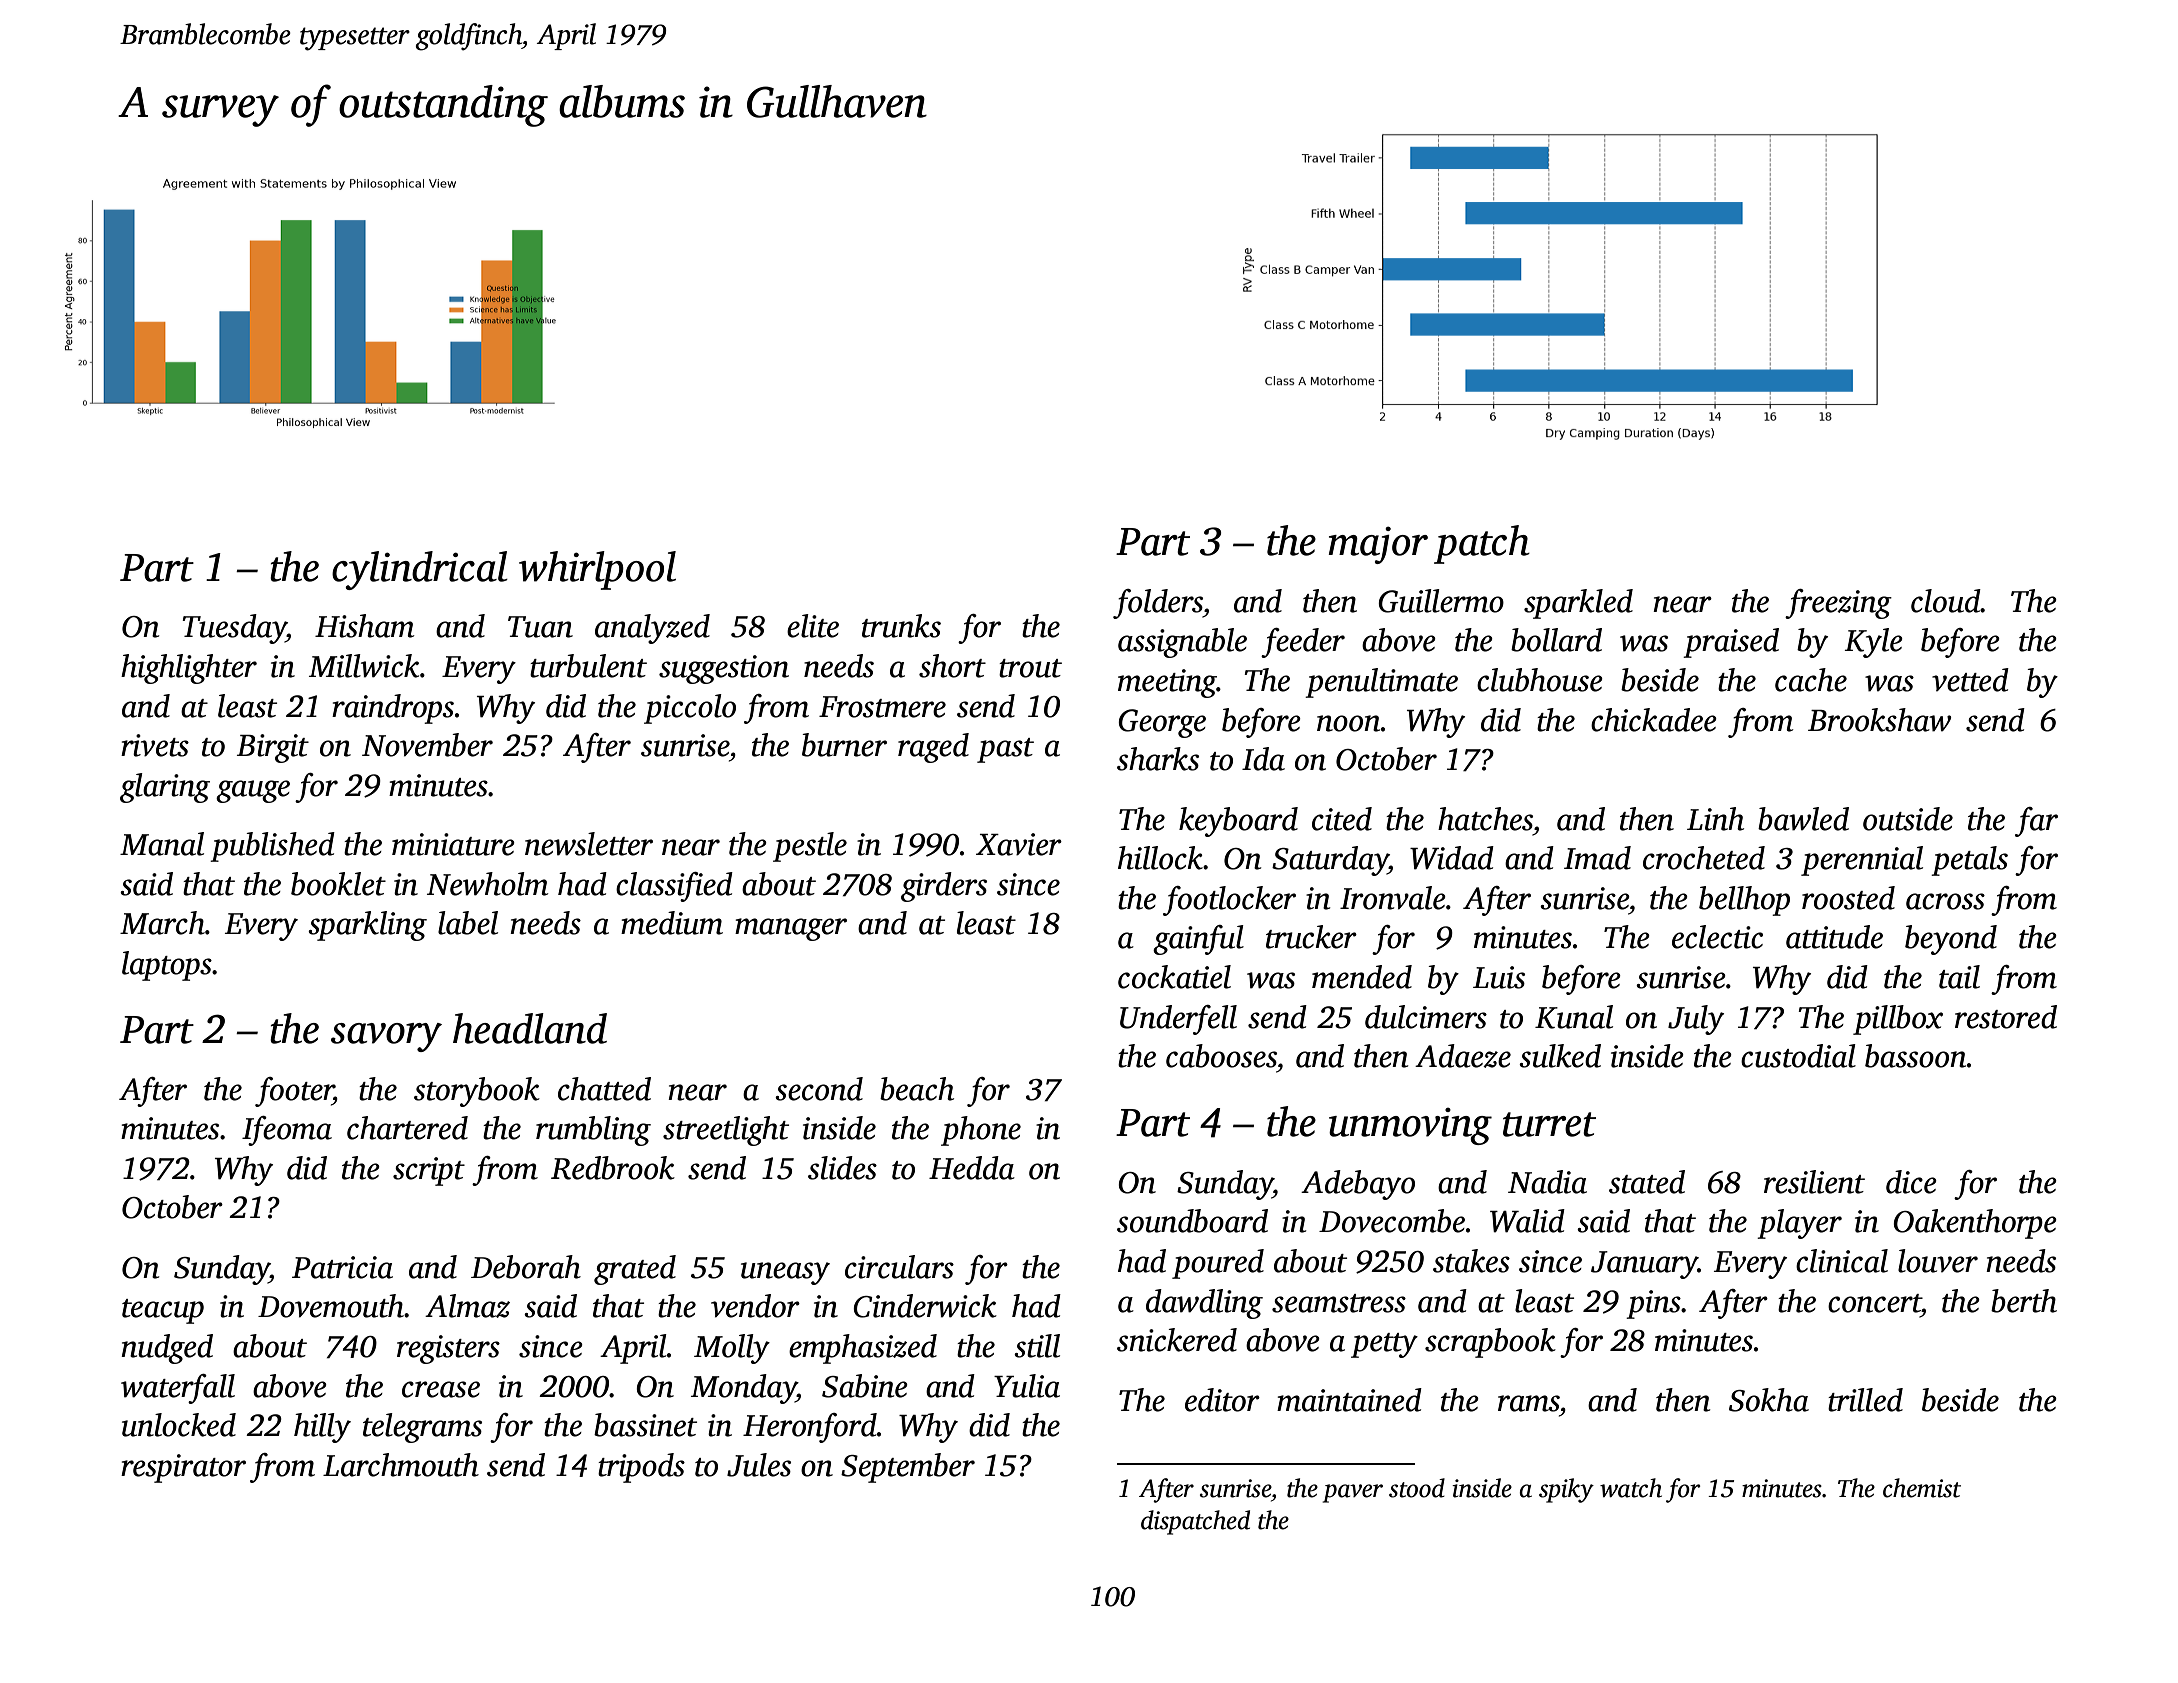 This image has width=2178, height=1683. What do you see at coordinates (791, 929) in the image?
I see `manager` at bounding box center [791, 929].
